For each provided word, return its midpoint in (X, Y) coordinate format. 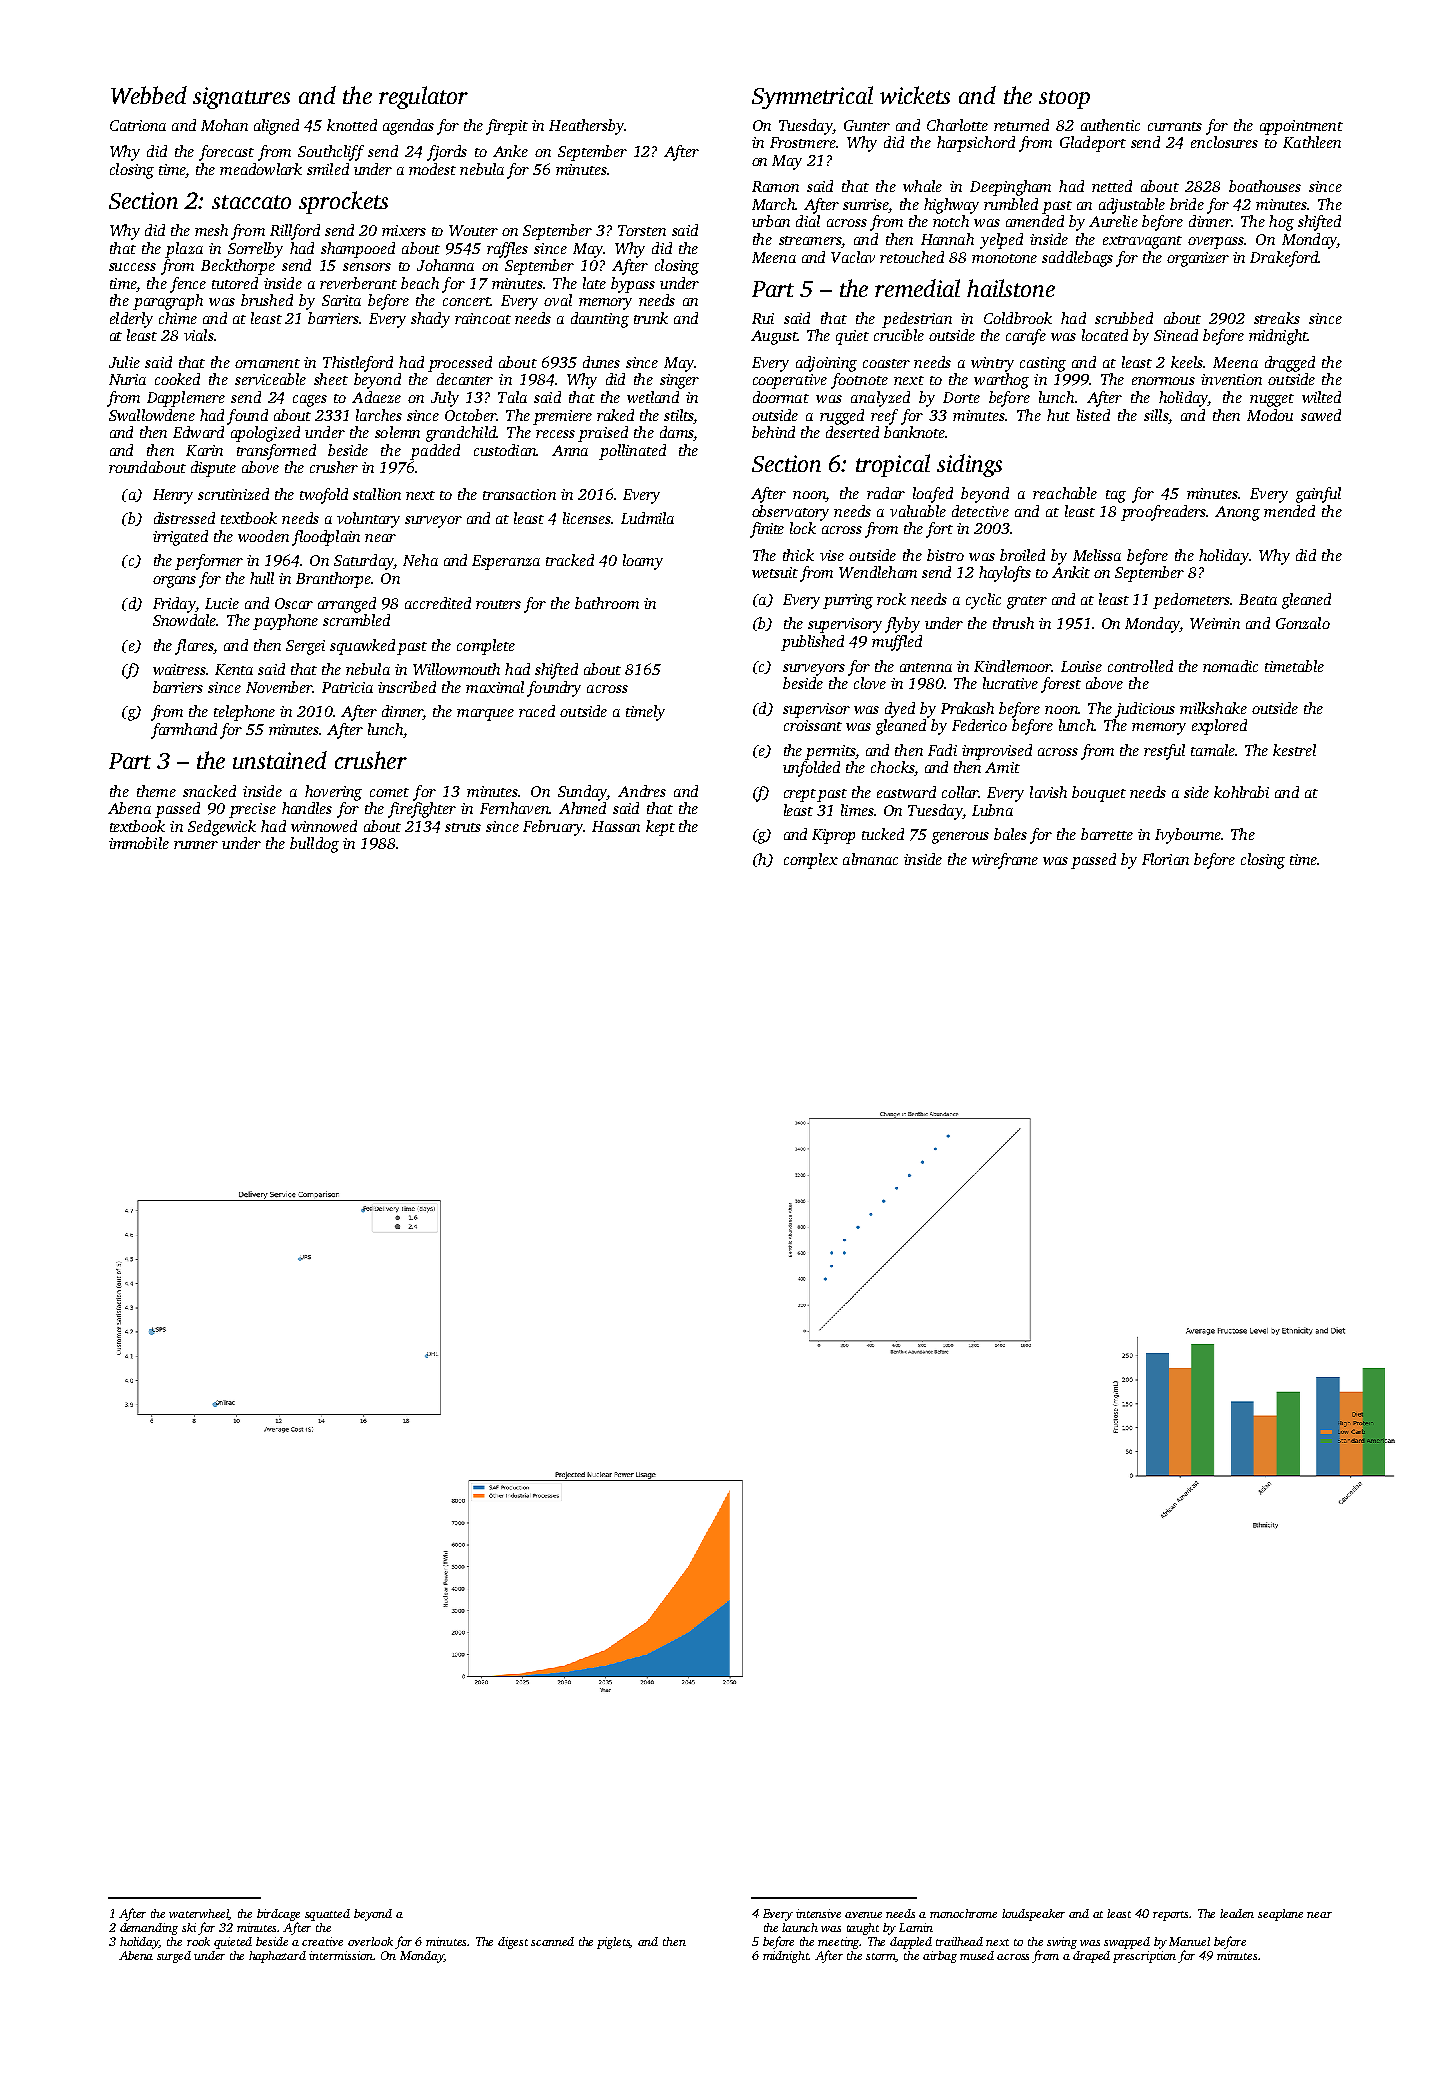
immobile (139, 843)
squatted (327, 1915)
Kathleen (1312, 142)
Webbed (149, 95)
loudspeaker (1033, 1915)
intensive (818, 1913)
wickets (915, 95)
